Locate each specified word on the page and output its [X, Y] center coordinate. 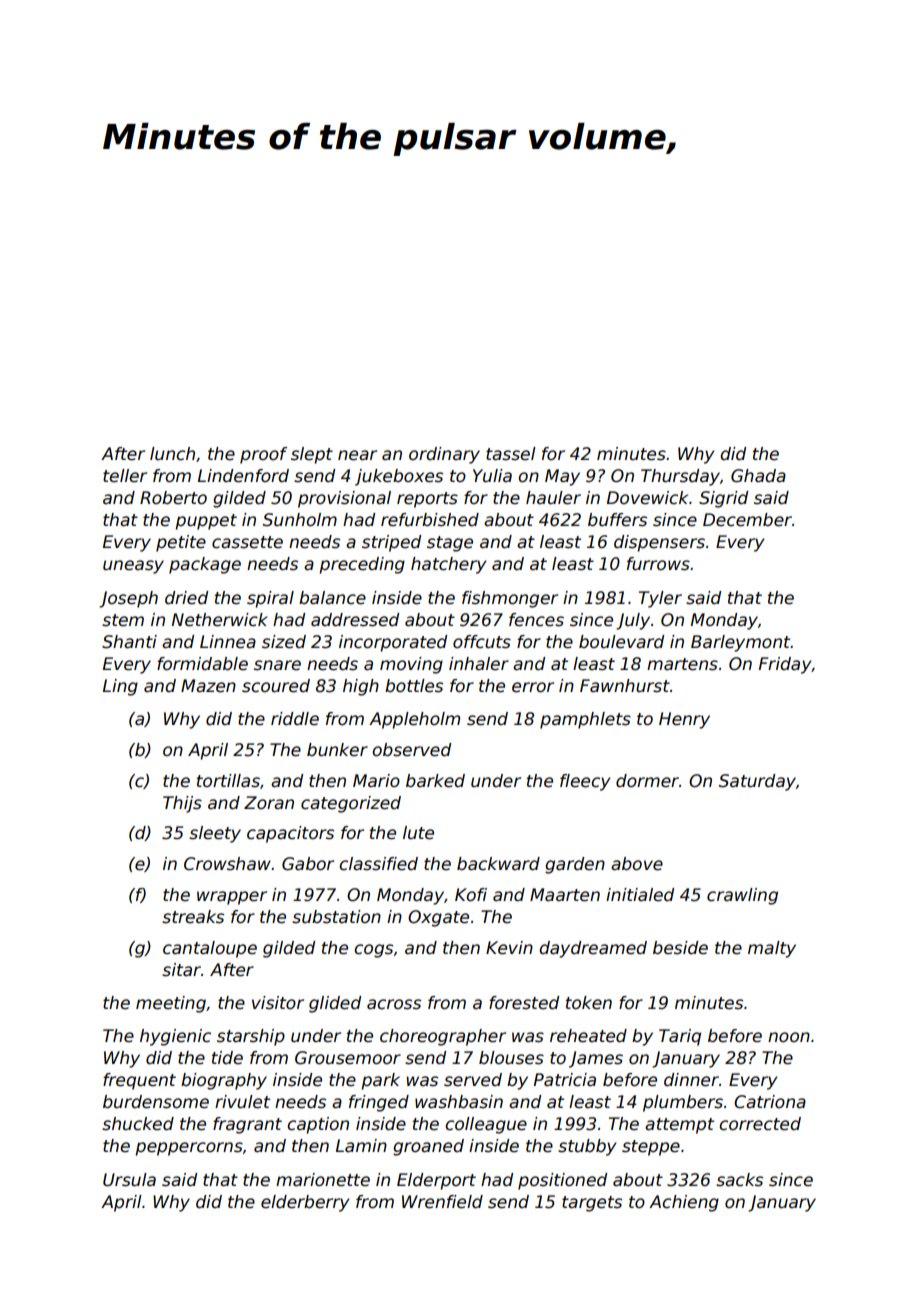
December [747, 520]
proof [263, 455]
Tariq [680, 1037]
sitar [181, 970]
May [562, 477]
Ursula [129, 1180]
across [394, 1004]
